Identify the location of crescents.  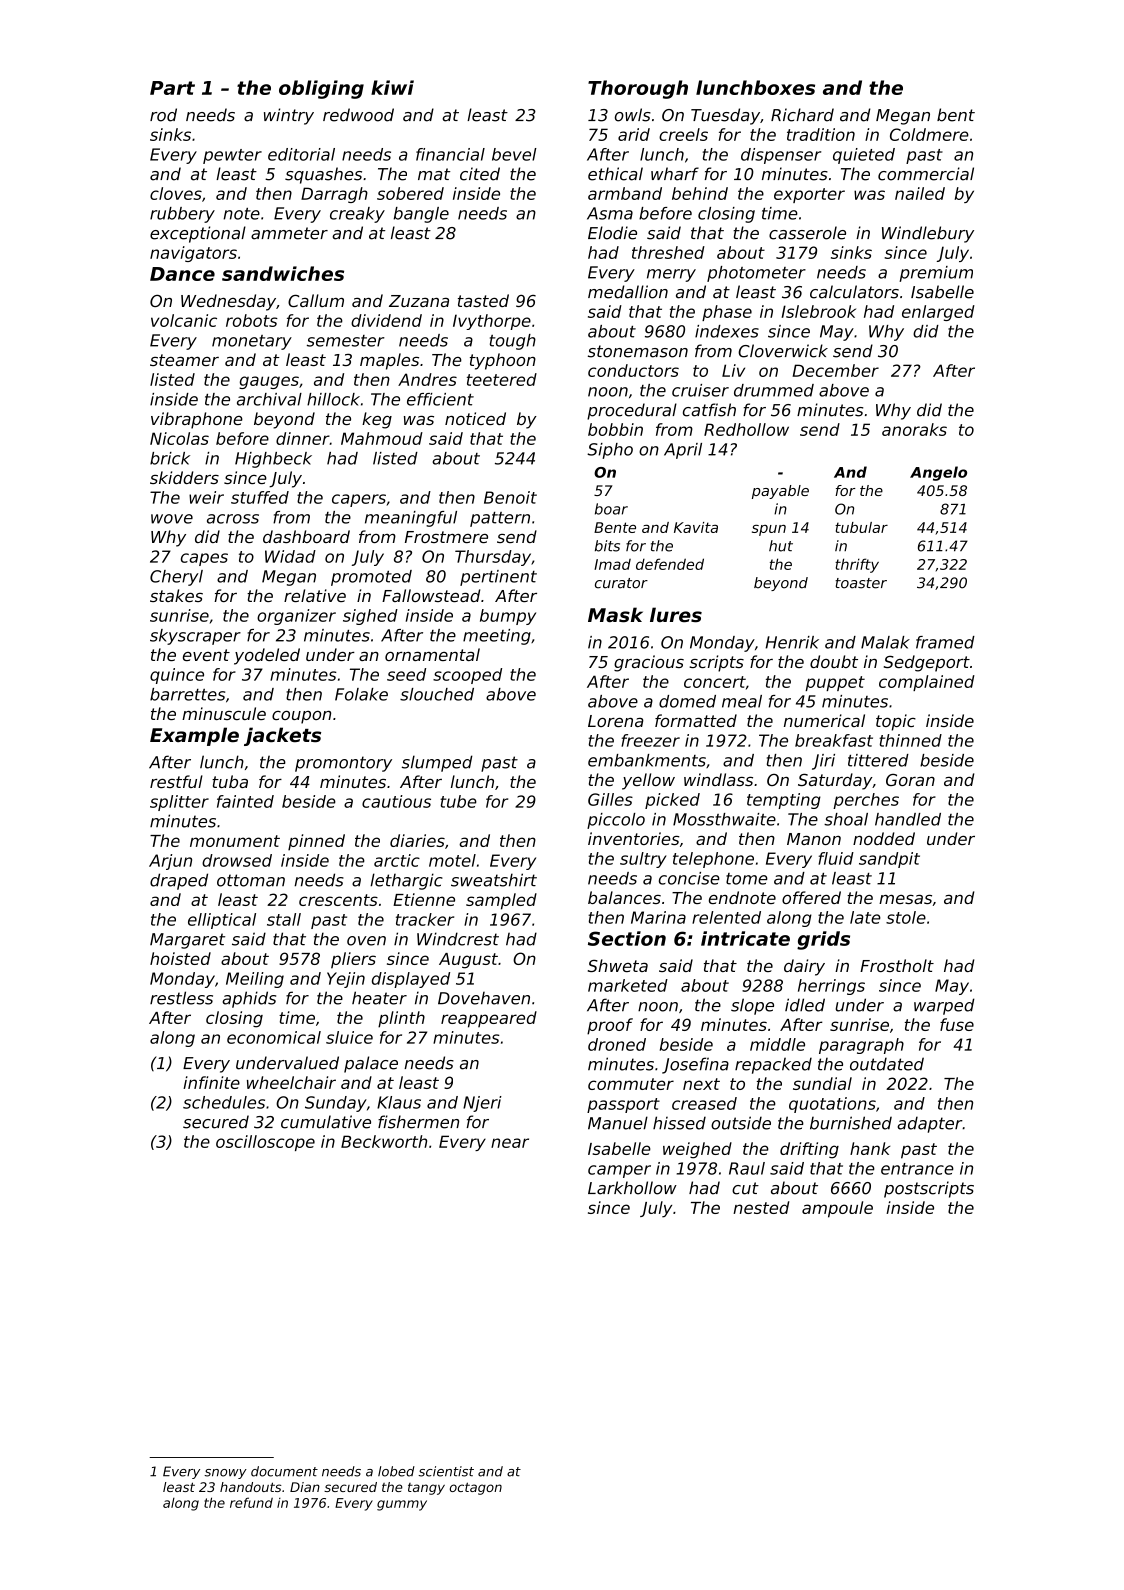
(338, 900).
